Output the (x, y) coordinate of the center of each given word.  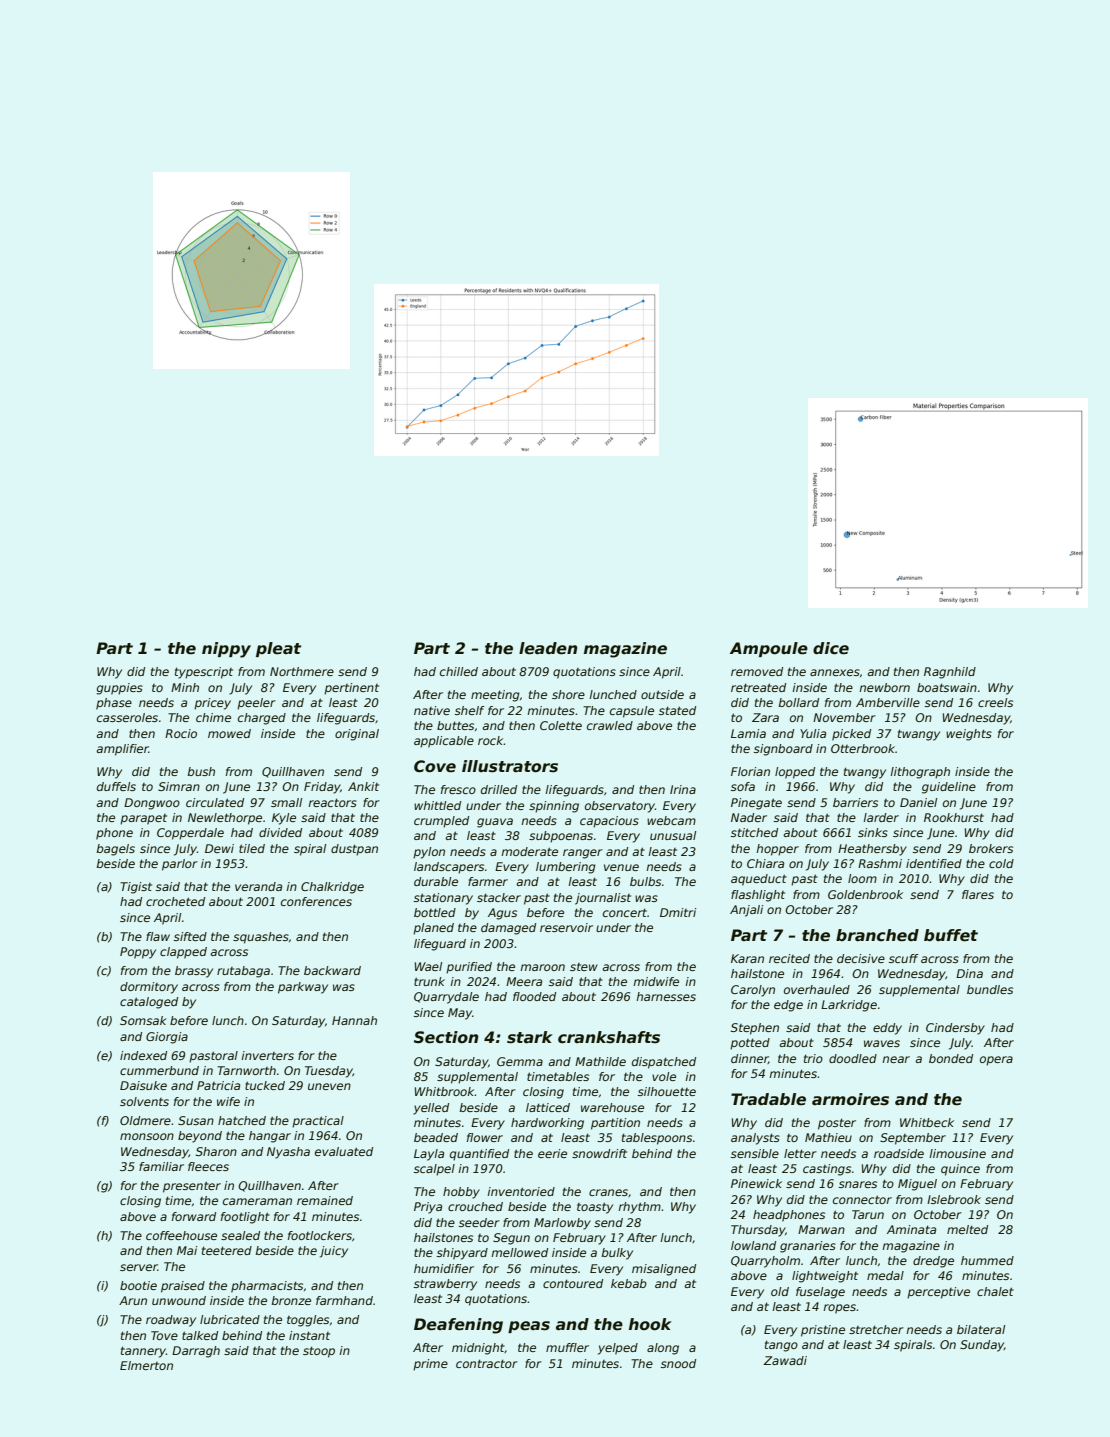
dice (831, 648)
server (139, 1267)
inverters (267, 1055)
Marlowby (562, 1224)
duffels (116, 786)
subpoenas (561, 837)
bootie (138, 1285)
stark (530, 1037)
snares (858, 1184)
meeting (495, 696)
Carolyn (753, 991)
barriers (855, 802)
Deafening (458, 1326)
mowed (229, 733)
